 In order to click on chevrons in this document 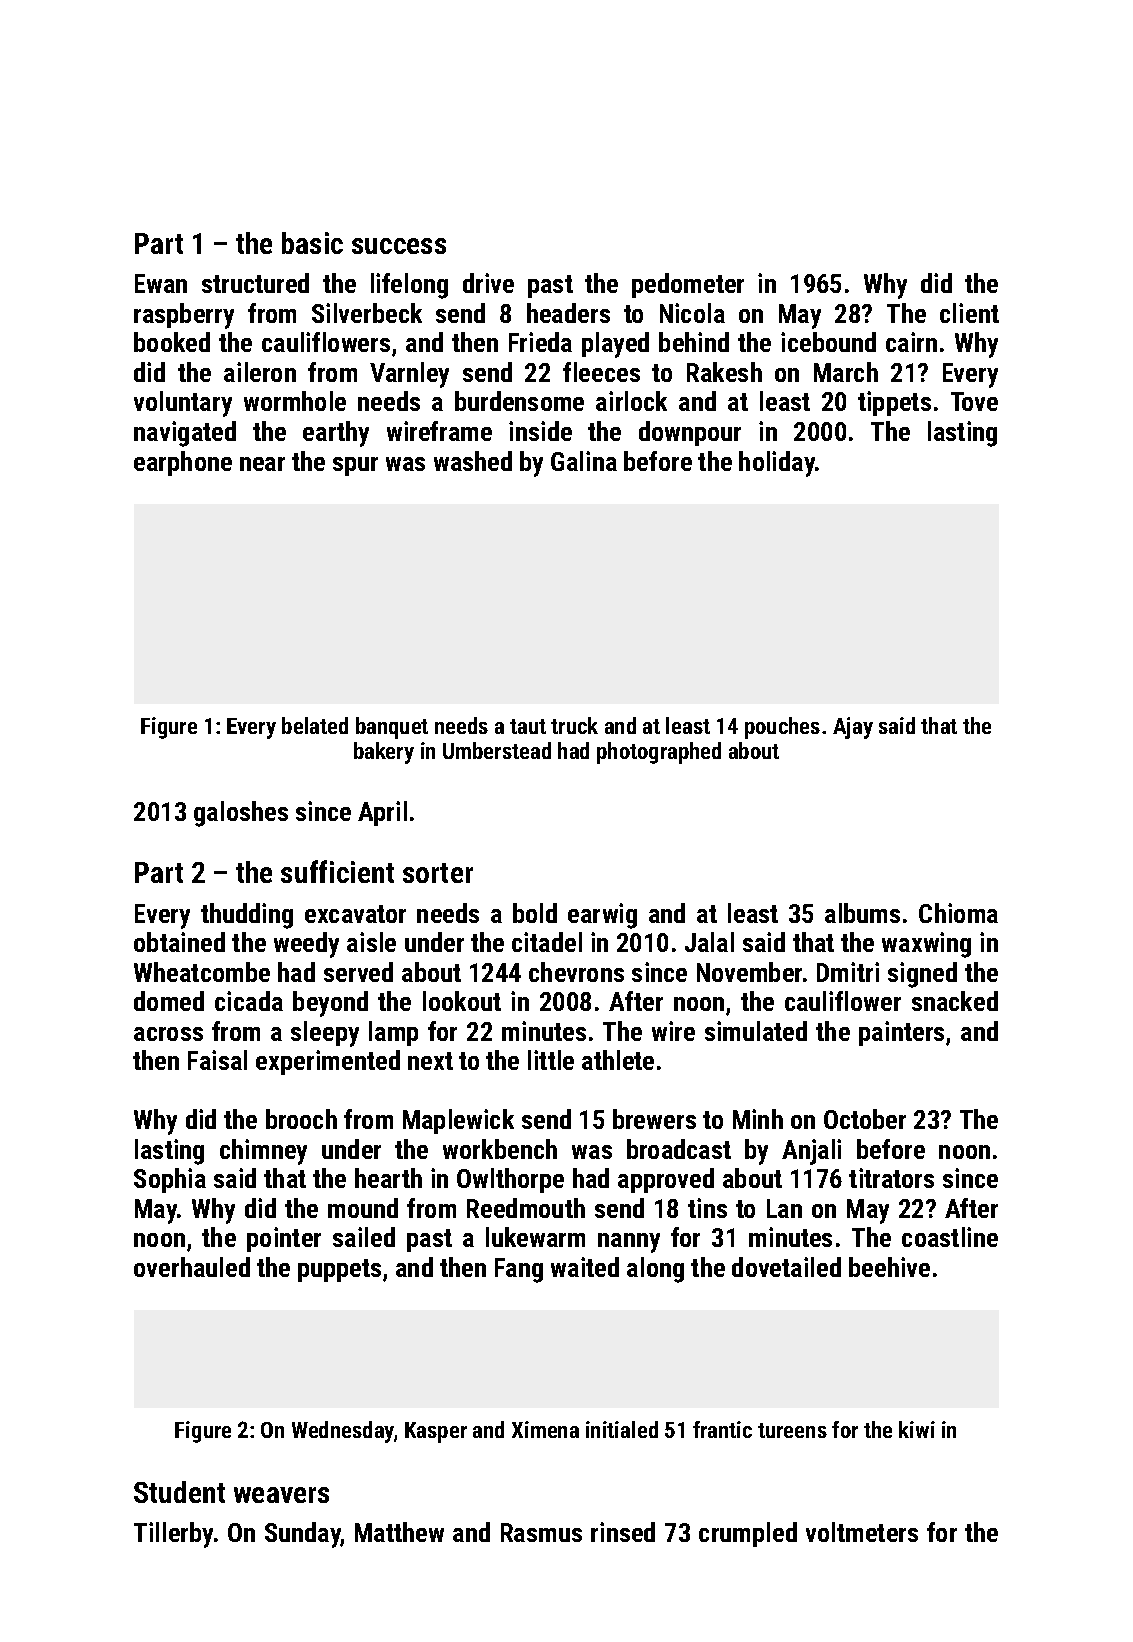, I will do `click(576, 972)`.
